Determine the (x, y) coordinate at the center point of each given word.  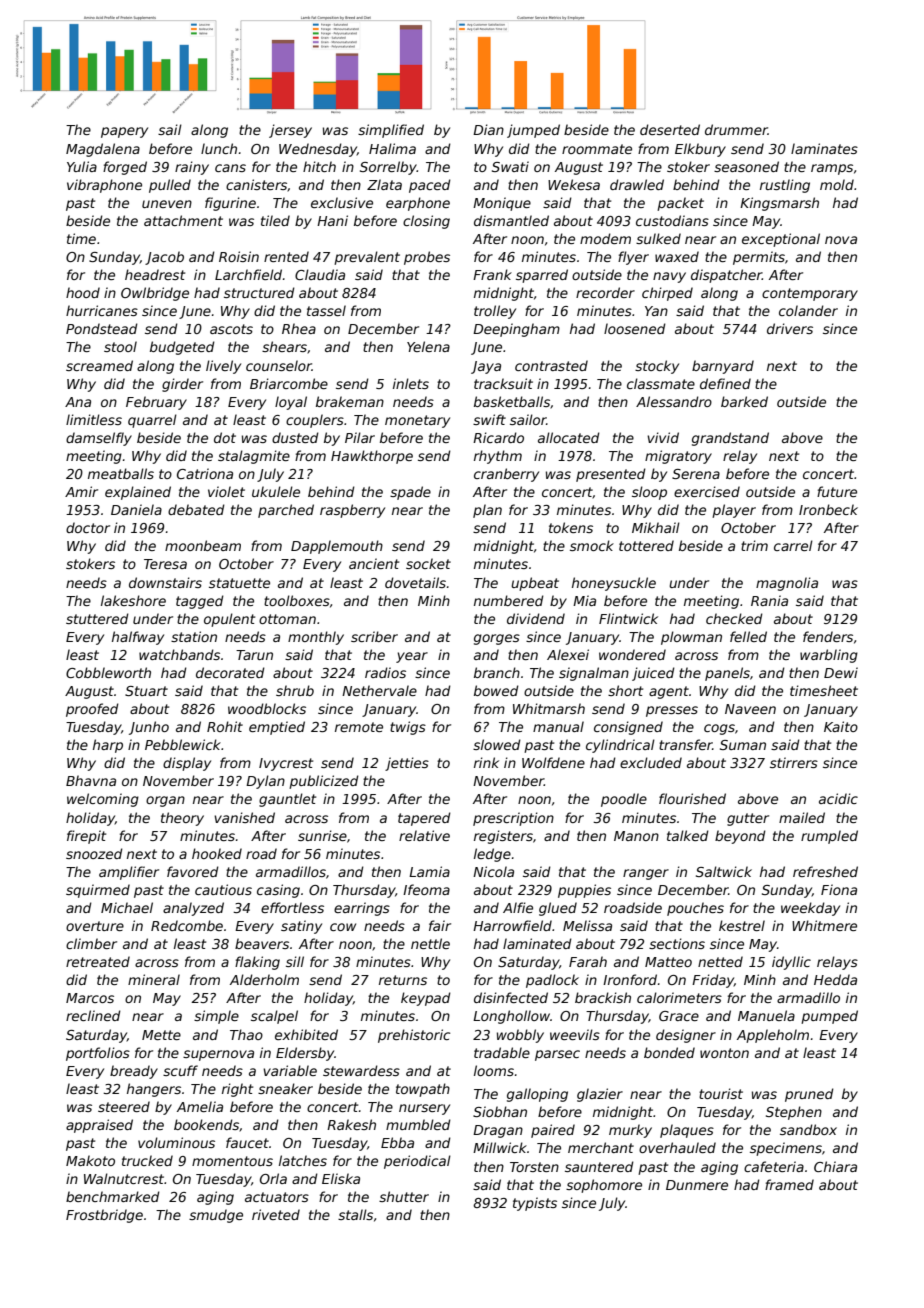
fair (440, 925)
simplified (391, 131)
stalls (355, 1214)
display (187, 764)
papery (124, 132)
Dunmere (697, 1185)
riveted (276, 1214)
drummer (736, 129)
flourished (692, 798)
